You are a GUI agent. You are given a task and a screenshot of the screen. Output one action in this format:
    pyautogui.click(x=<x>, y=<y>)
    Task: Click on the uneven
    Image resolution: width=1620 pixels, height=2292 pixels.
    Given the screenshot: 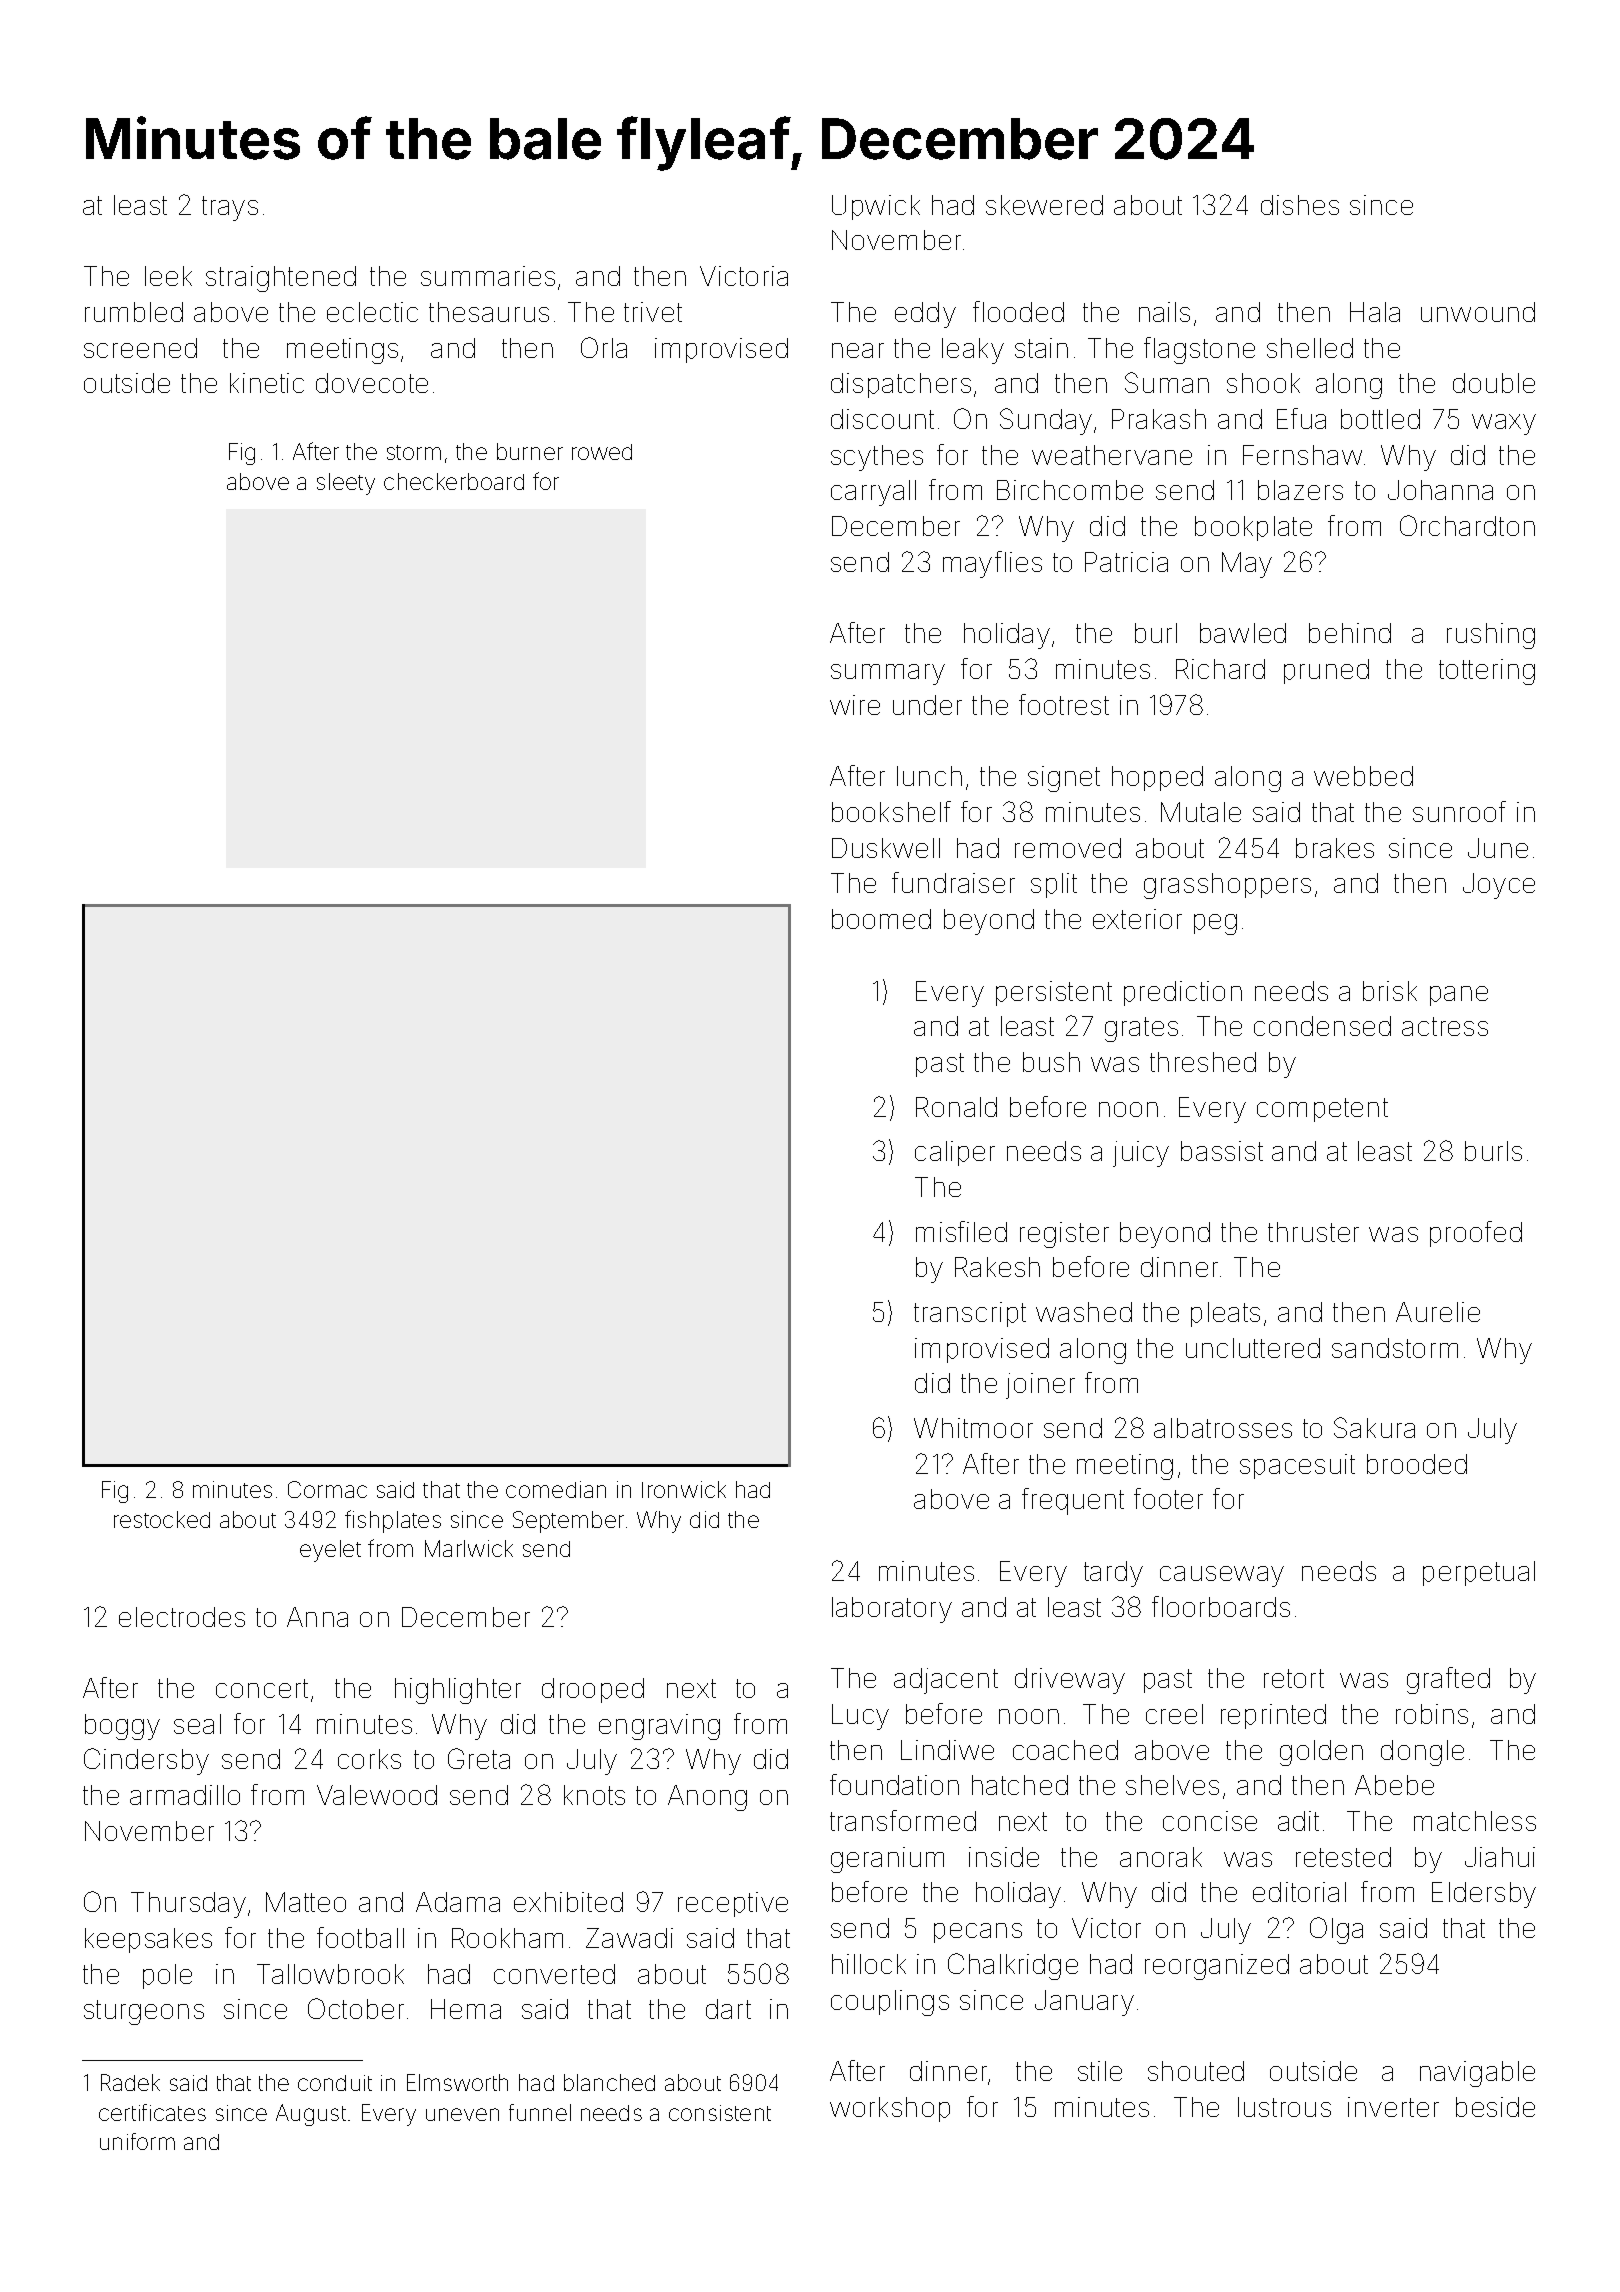 What is the action you would take?
    pyautogui.click(x=462, y=2114)
